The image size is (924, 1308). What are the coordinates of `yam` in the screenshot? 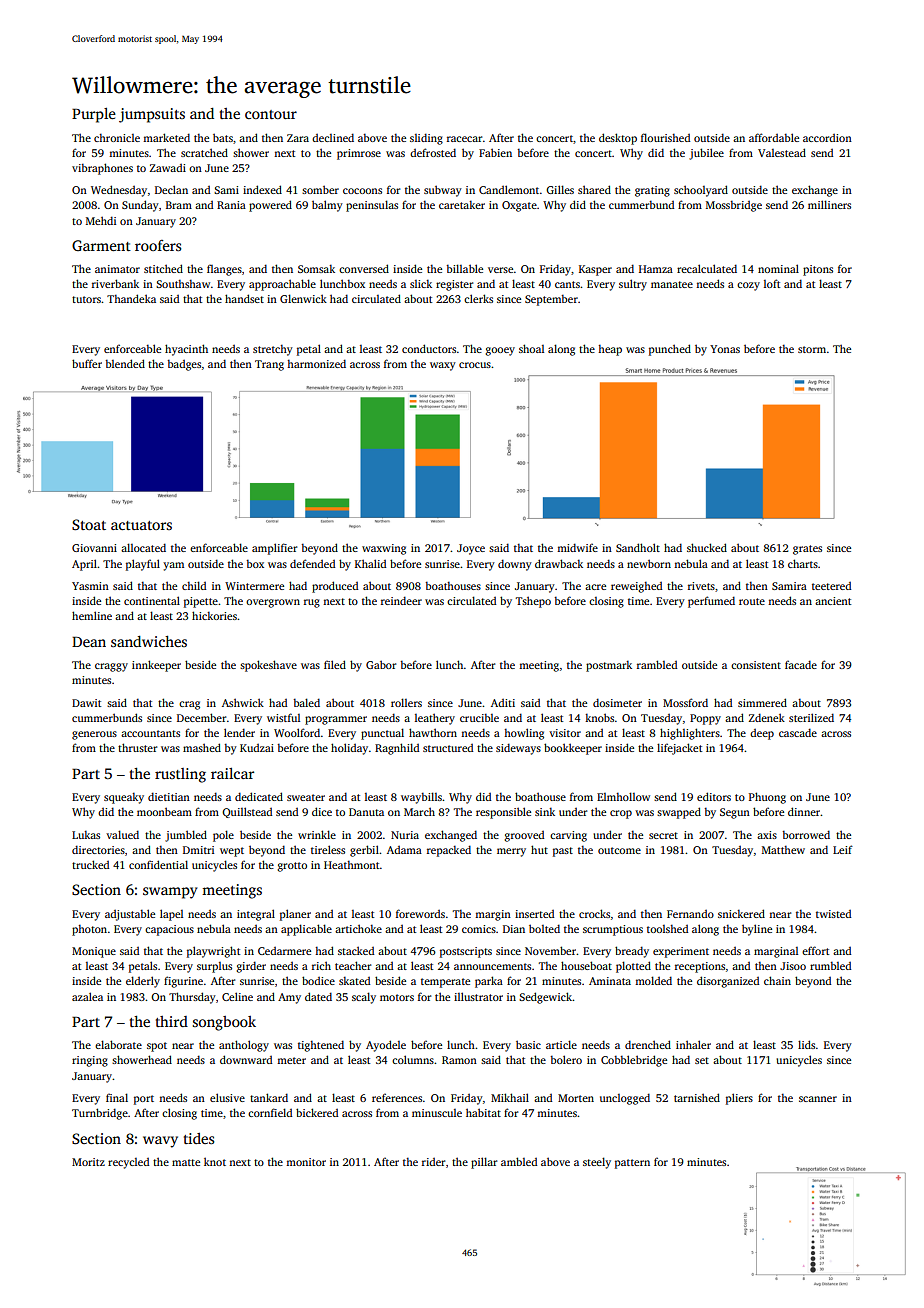 It's located at (173, 566).
